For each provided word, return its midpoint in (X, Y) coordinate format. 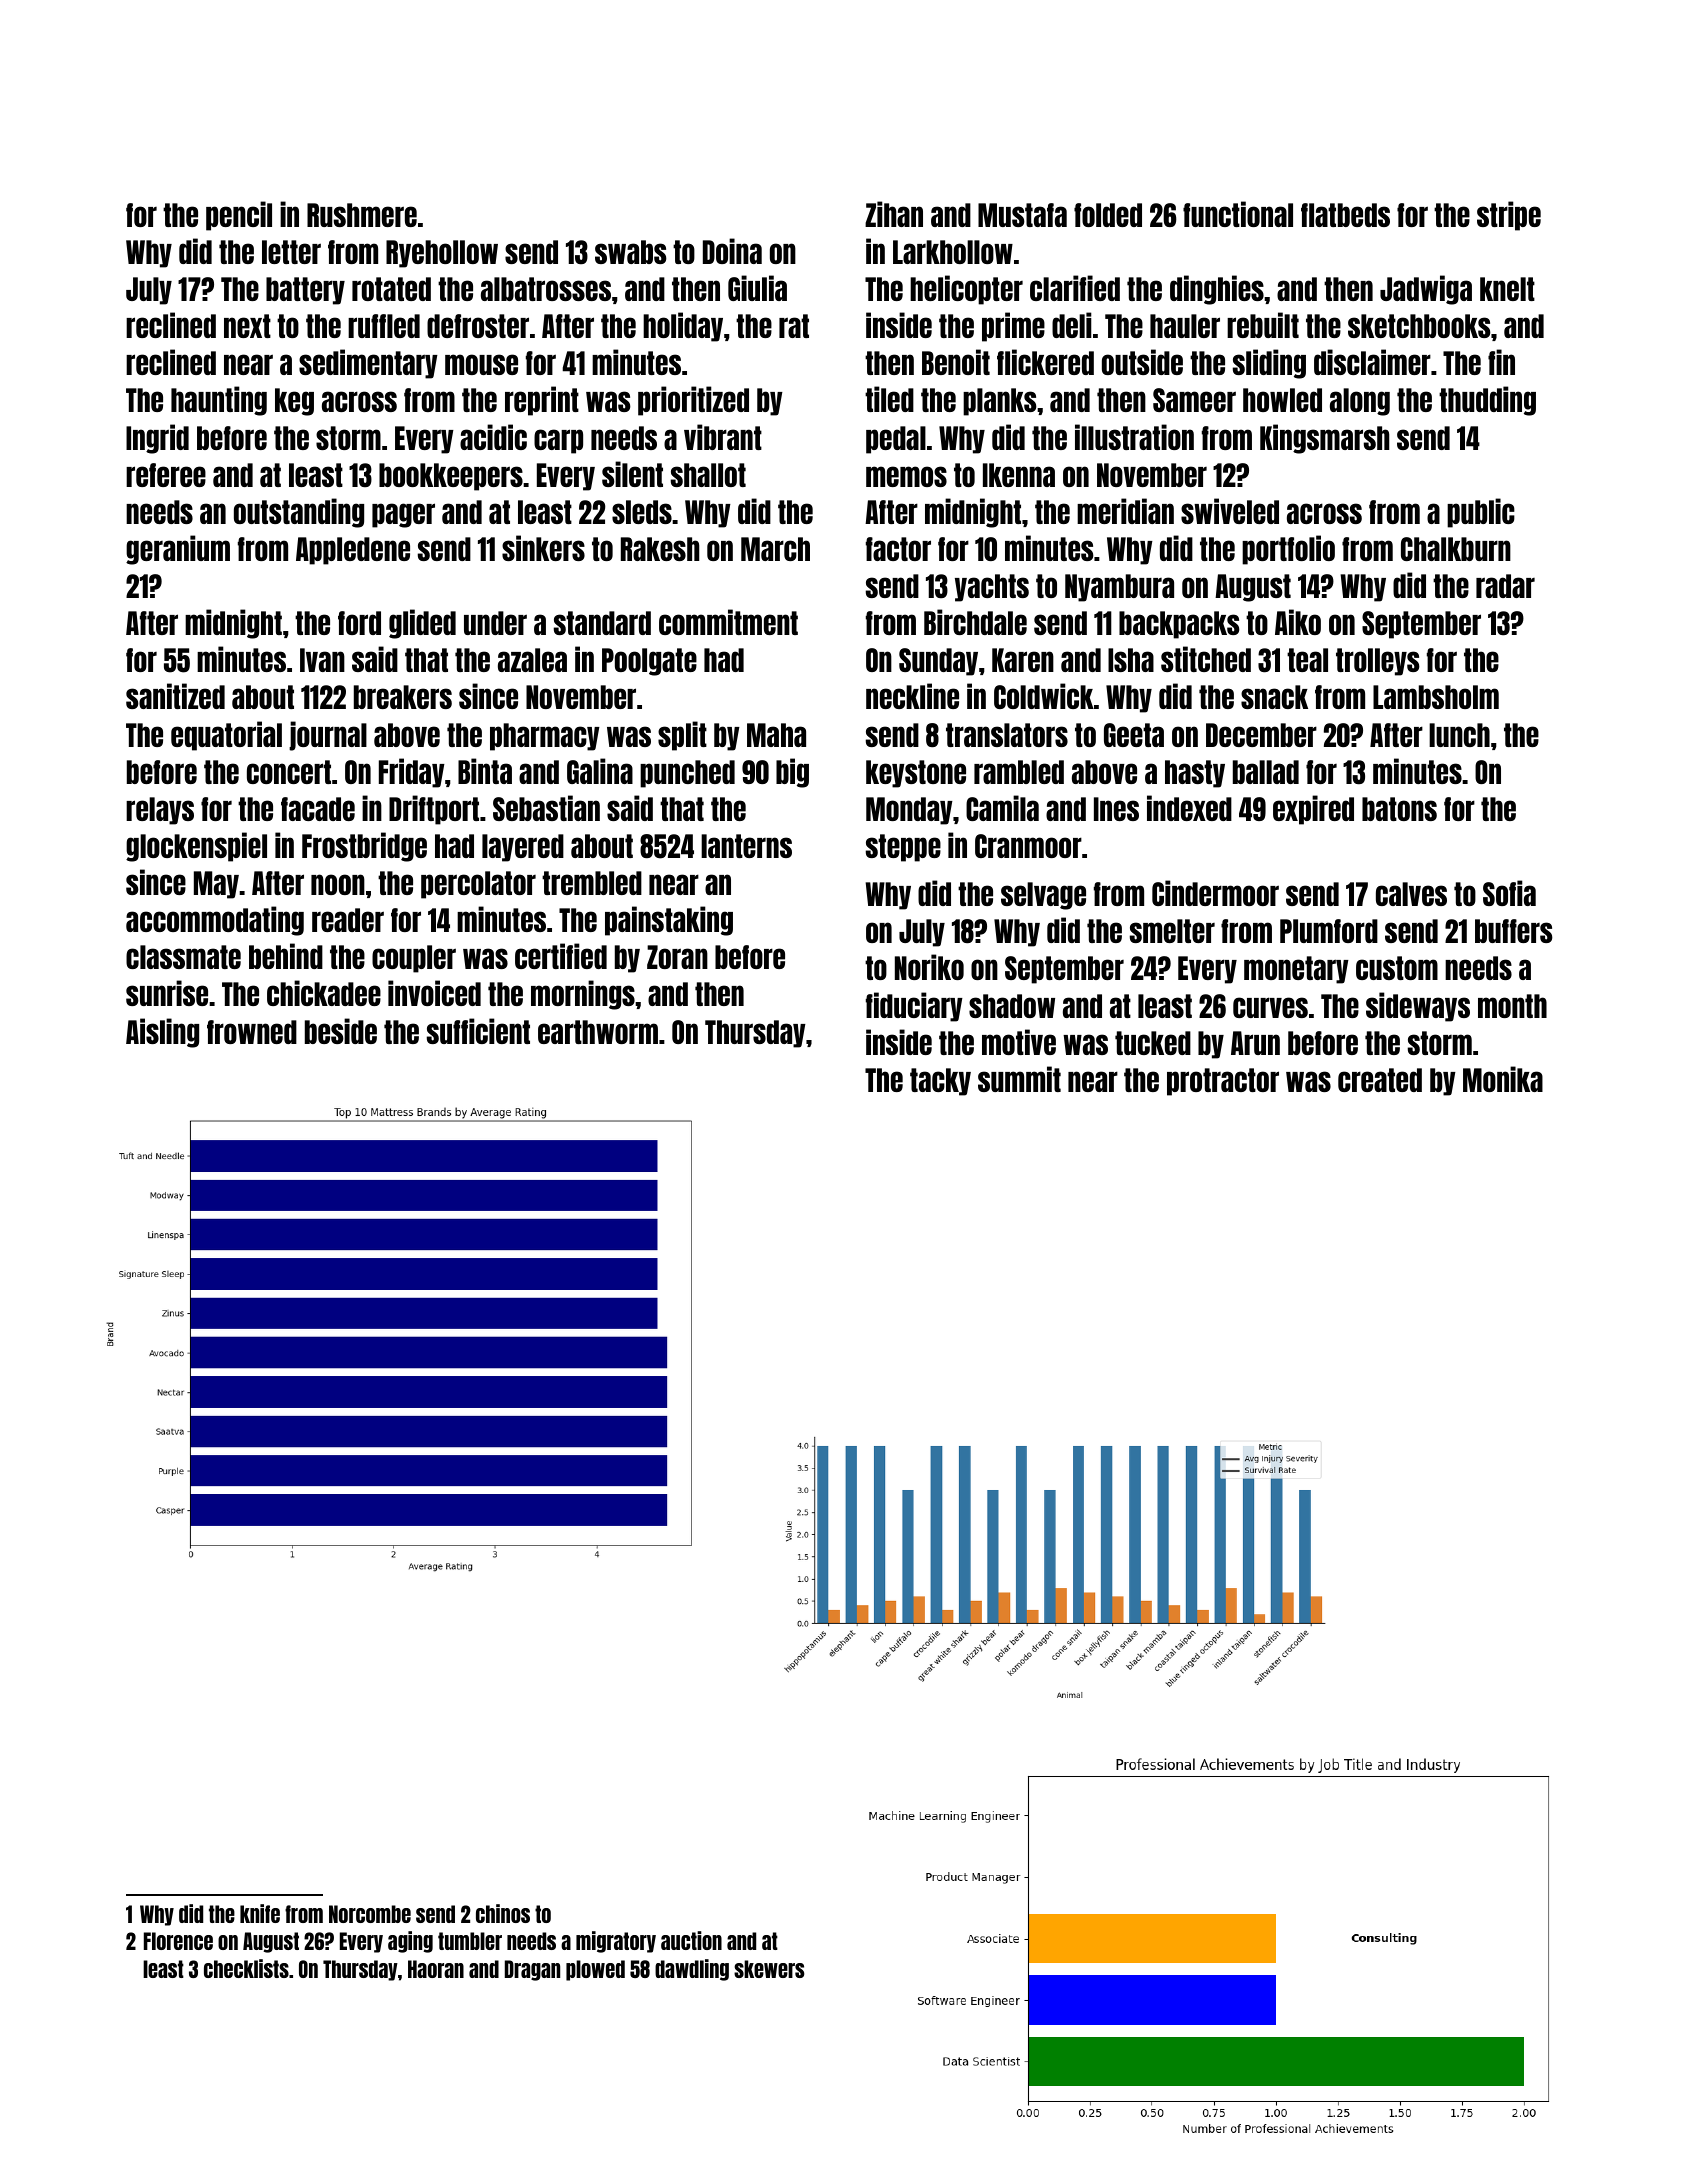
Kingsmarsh (1324, 439)
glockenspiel (196, 847)
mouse (481, 364)
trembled (592, 883)
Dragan (532, 1970)
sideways (1418, 1007)
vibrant (723, 437)
